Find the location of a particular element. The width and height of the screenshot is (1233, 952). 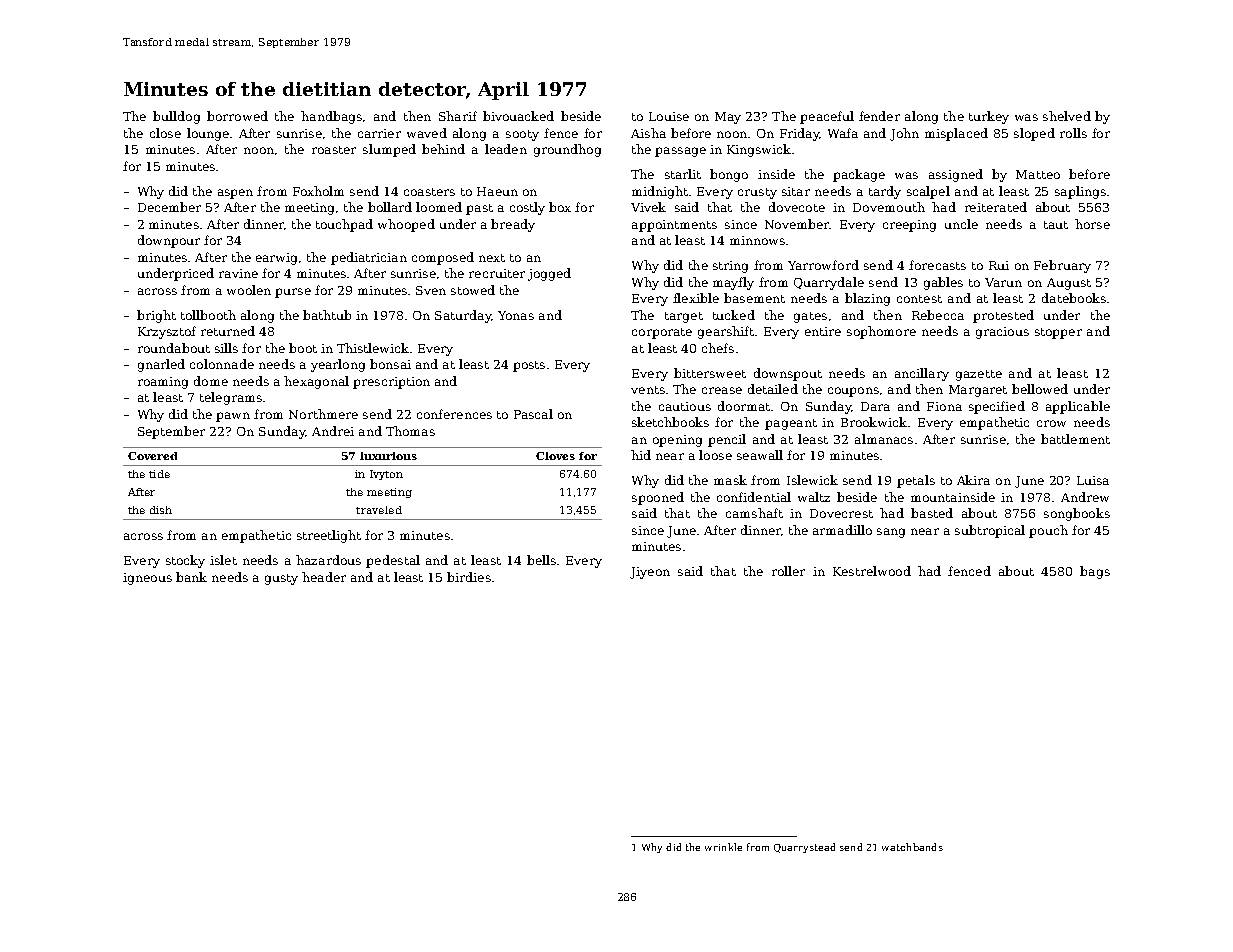

taut is located at coordinates (1056, 225).
